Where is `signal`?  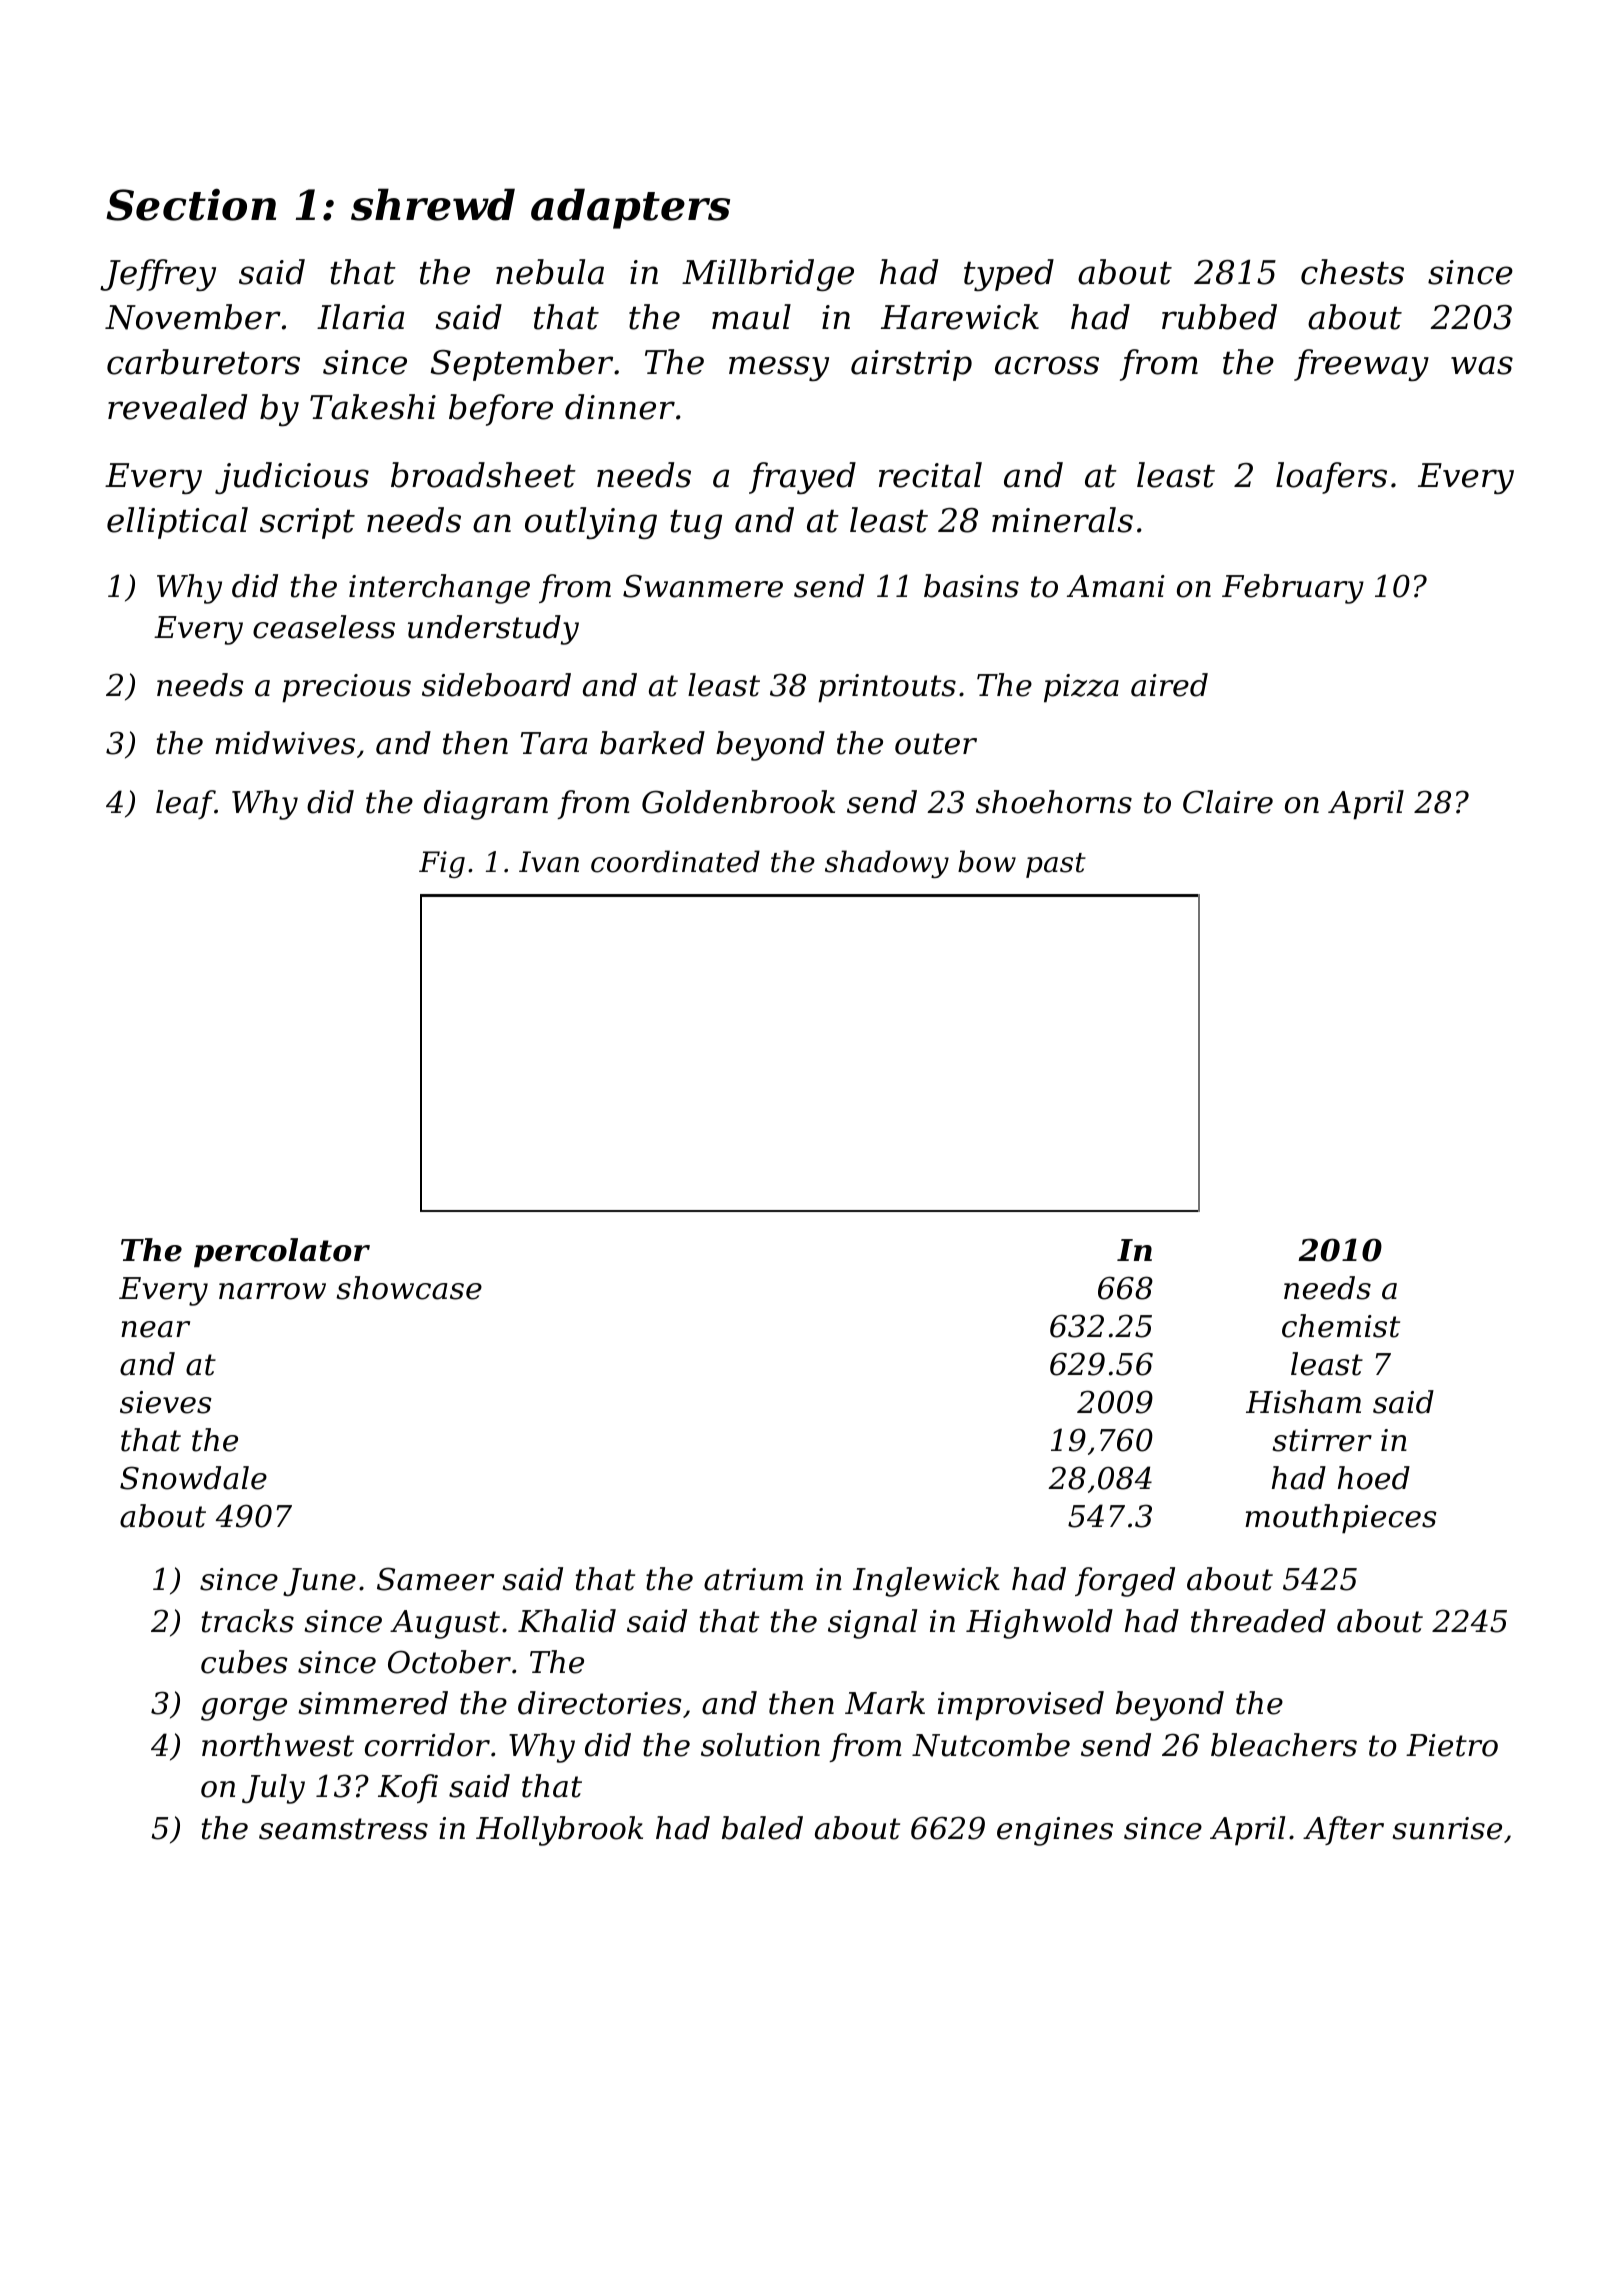
signal is located at coordinates (872, 1624).
